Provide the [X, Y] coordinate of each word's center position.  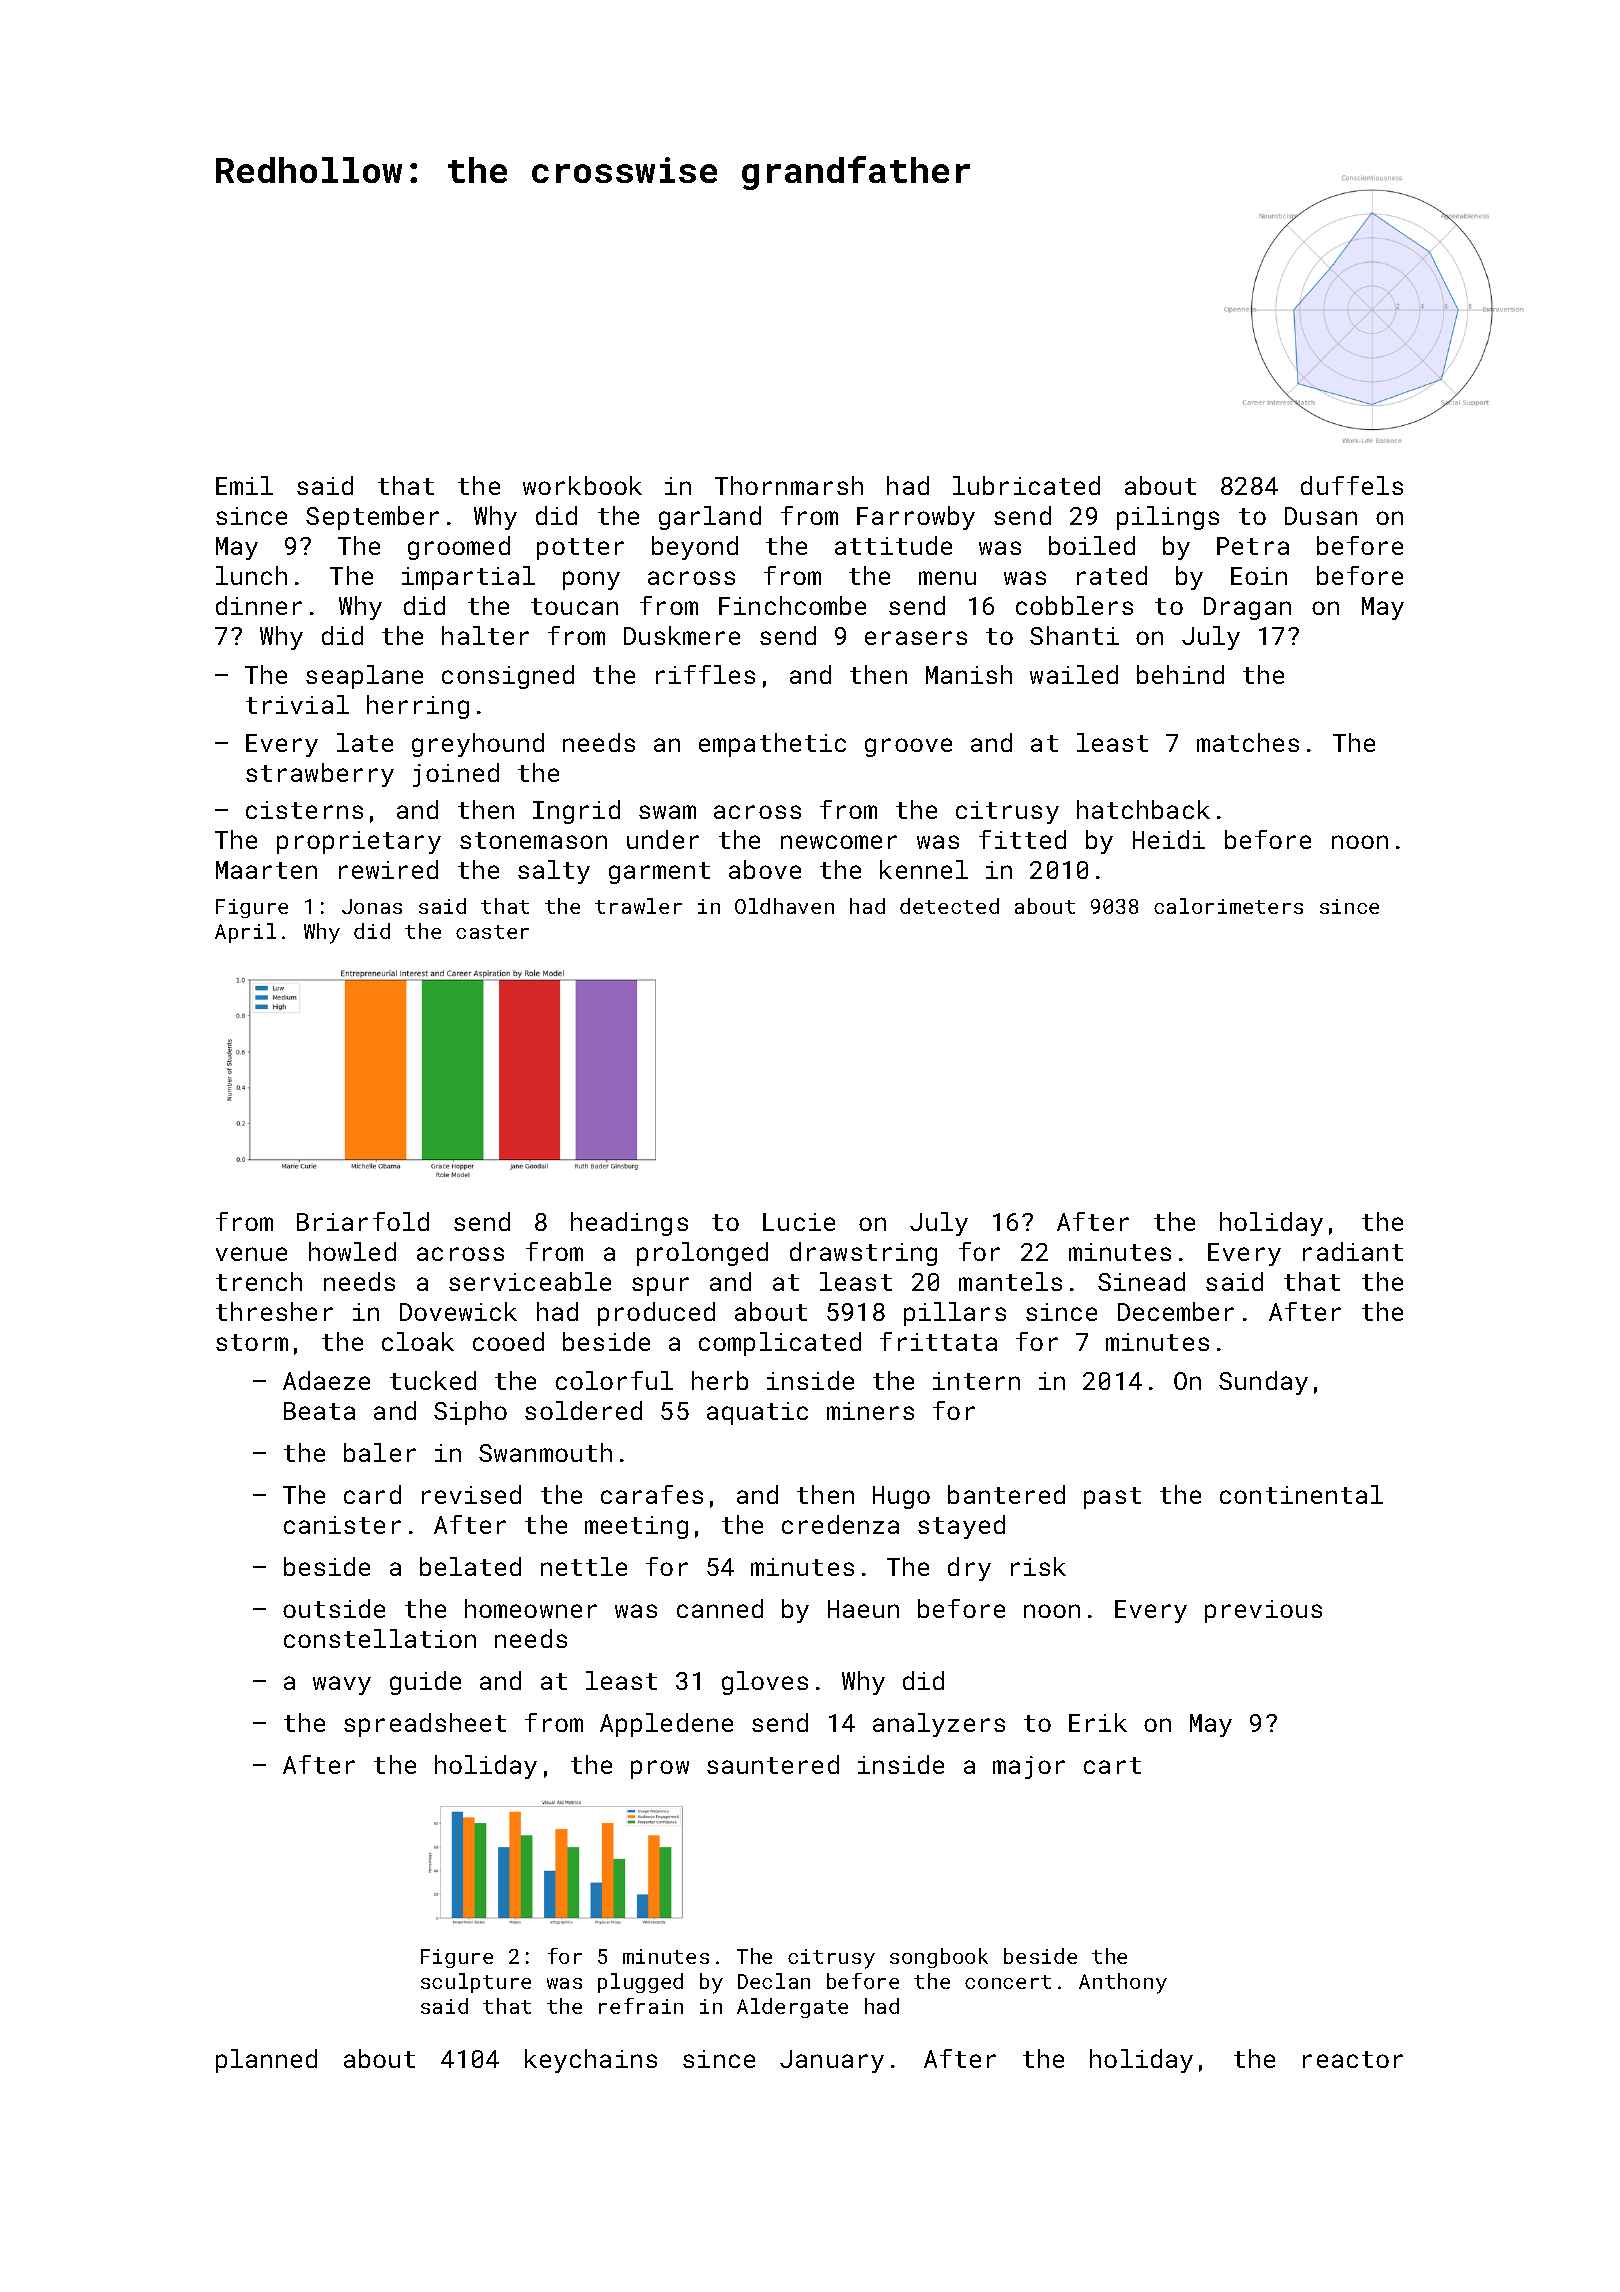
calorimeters [1228, 906]
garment [659, 873]
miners [870, 1411]
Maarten [266, 870]
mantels [1010, 1281]
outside [334, 1608]
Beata [319, 1411]
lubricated [1026, 485]
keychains [591, 2061]
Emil [244, 485]
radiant [1353, 1251]
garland [710, 518]
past [1112, 1498]
